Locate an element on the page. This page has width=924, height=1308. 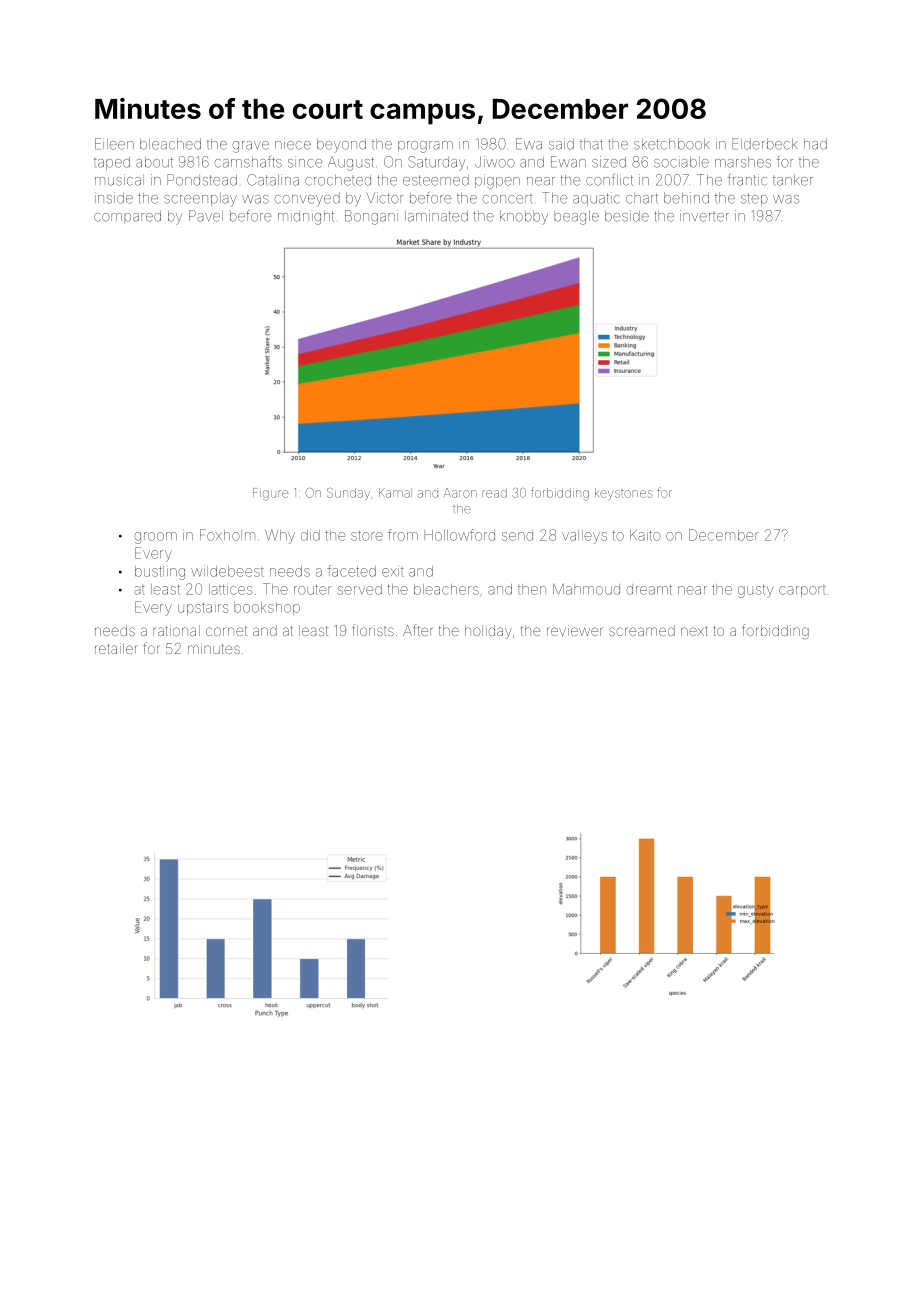
florists is located at coordinates (373, 630).
